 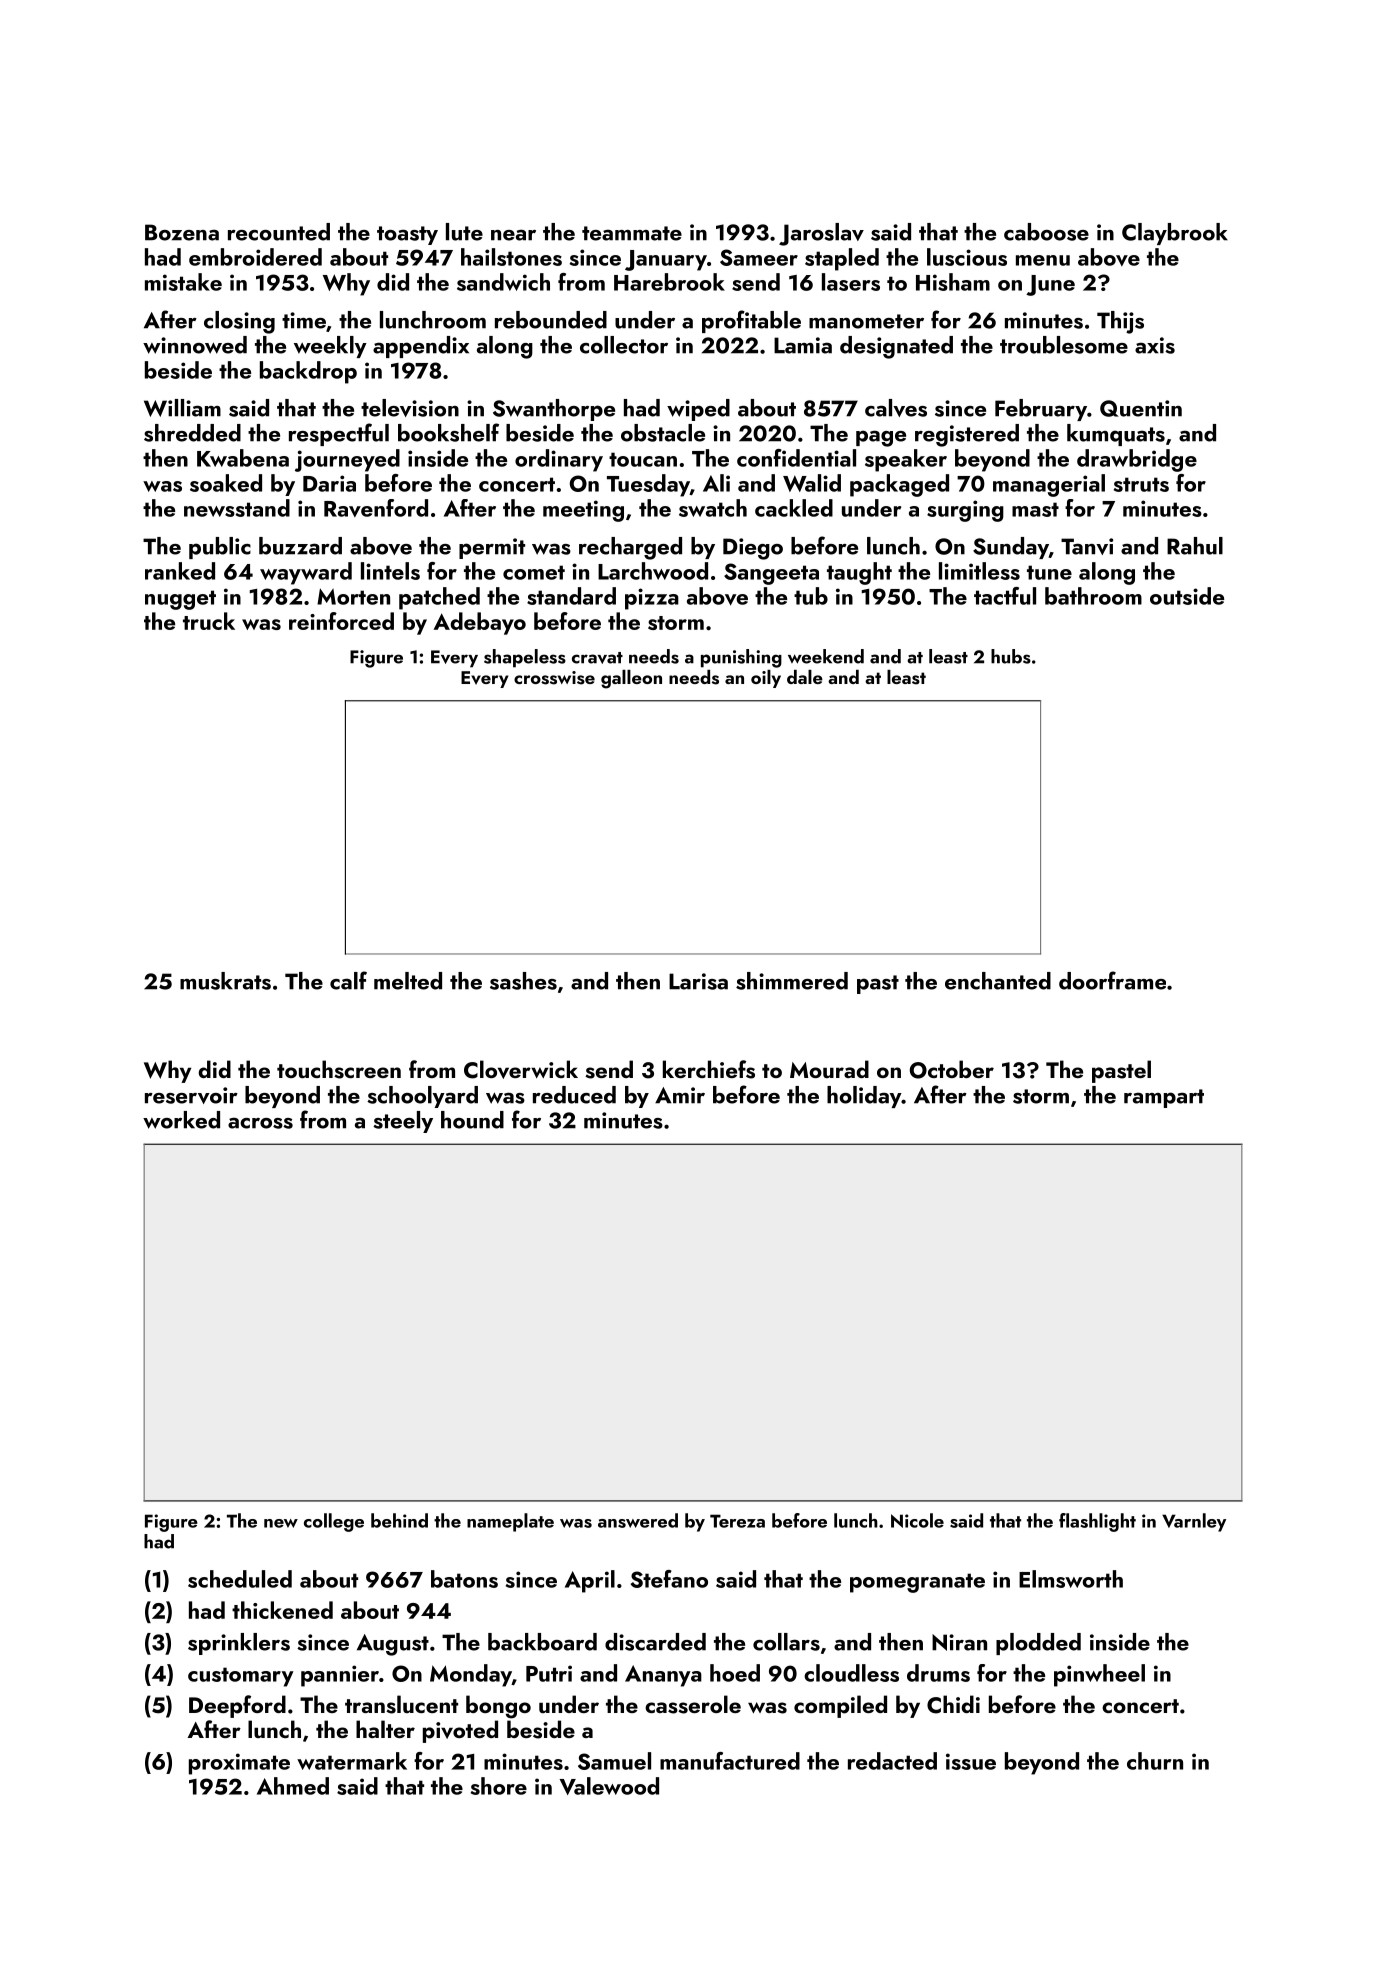 What do you see at coordinates (965, 511) in the screenshot?
I see `surging` at bounding box center [965, 511].
